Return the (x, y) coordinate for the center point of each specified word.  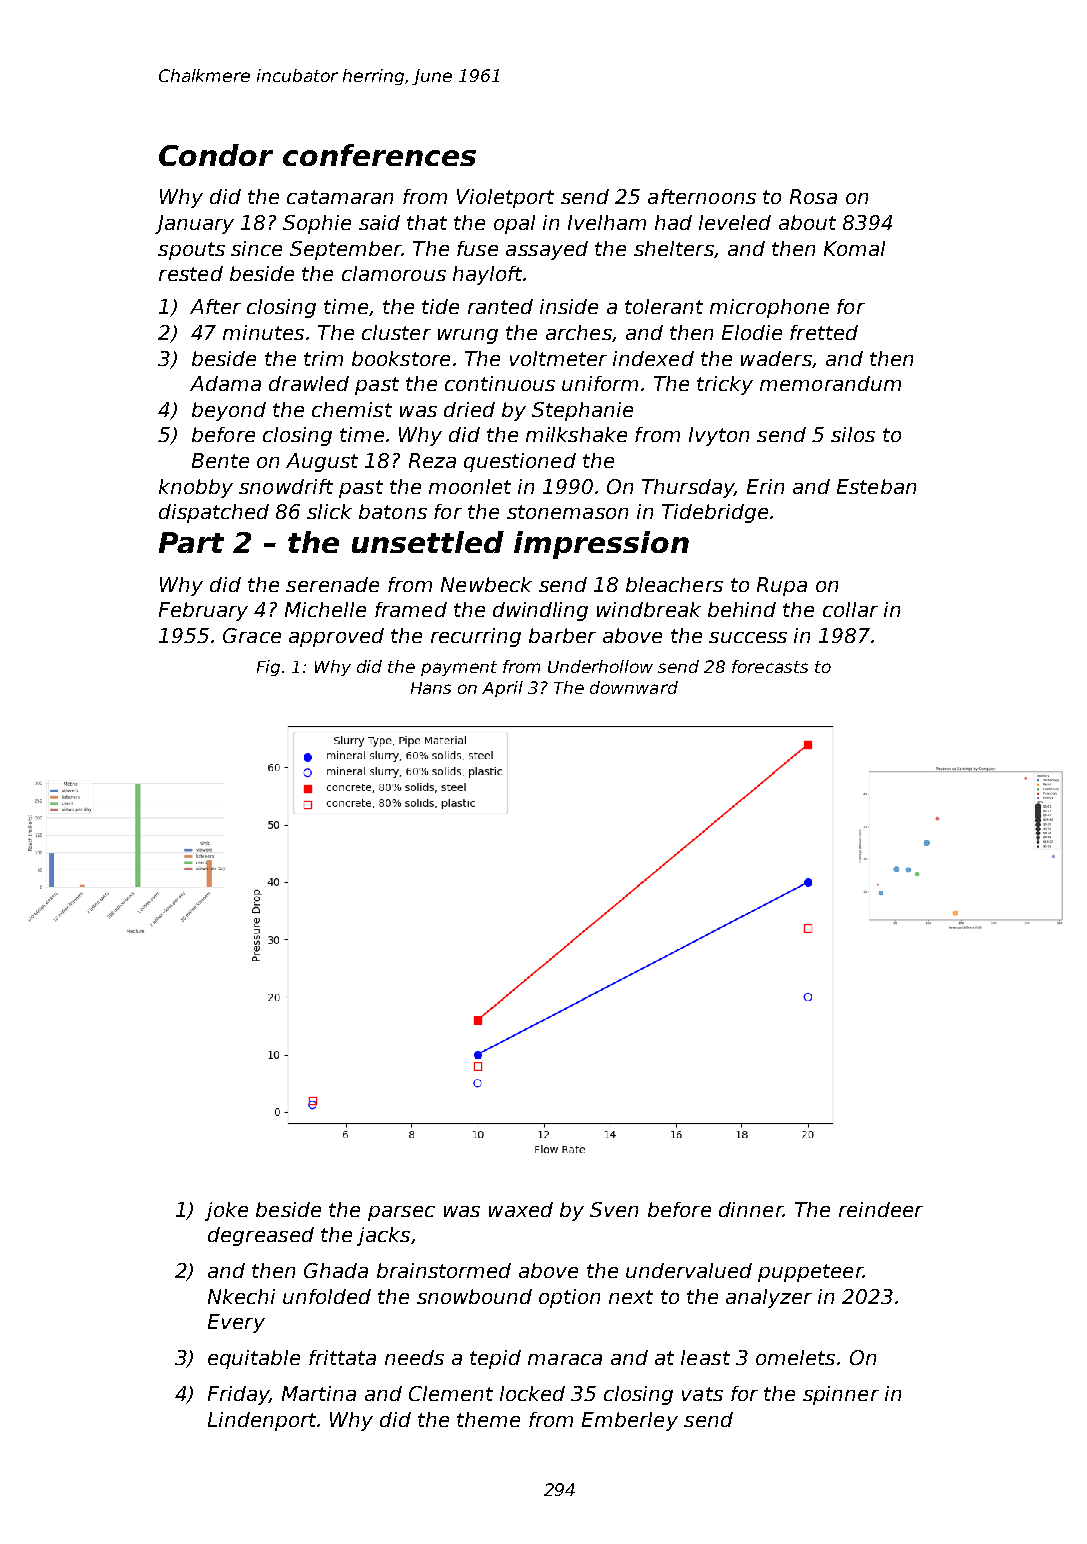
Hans (431, 688)
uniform (600, 383)
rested (191, 273)
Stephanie (582, 411)
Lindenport (262, 1421)
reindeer (881, 1209)
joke (226, 1211)
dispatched (214, 513)
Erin (765, 486)
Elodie (752, 332)
